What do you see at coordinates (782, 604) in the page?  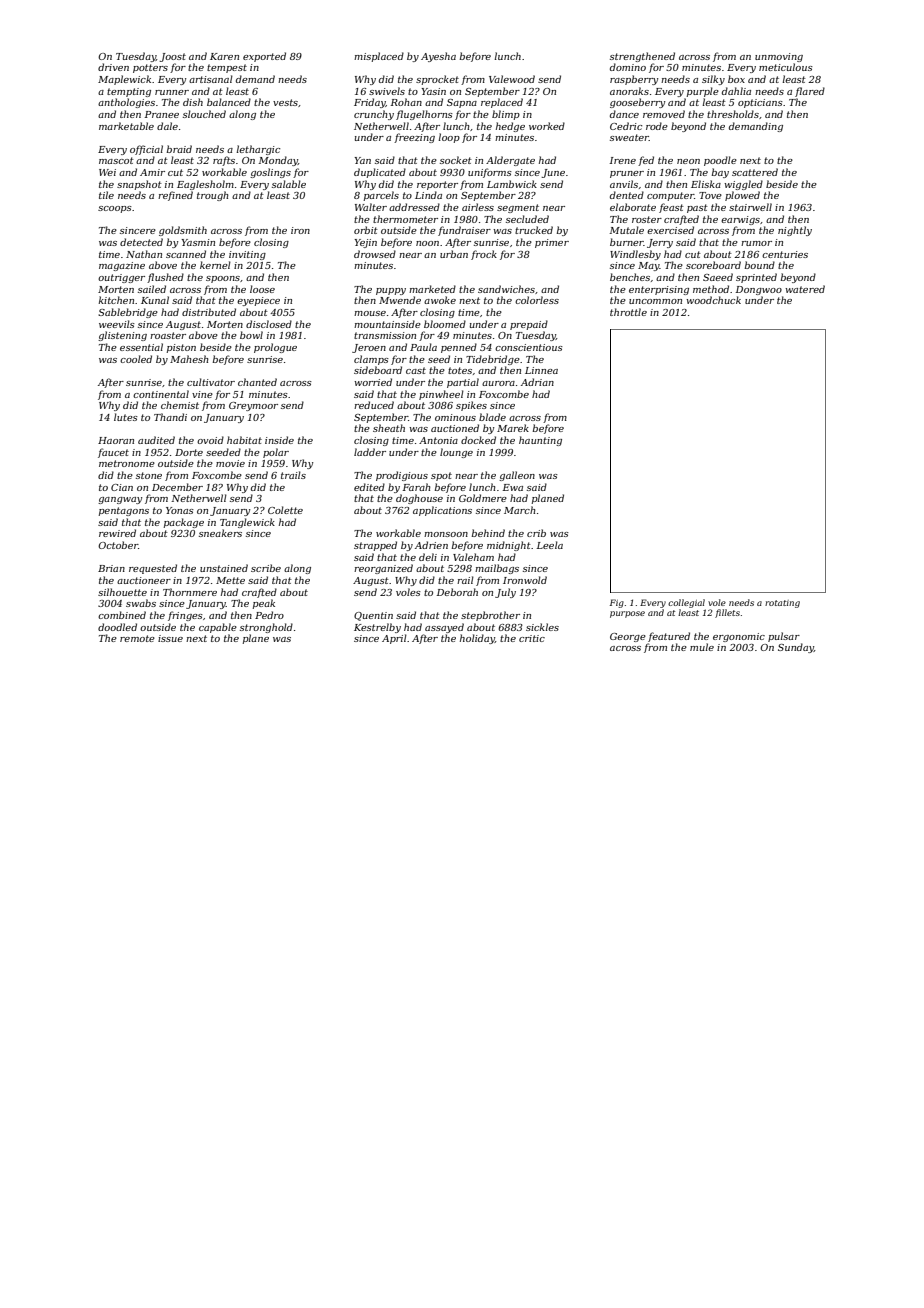 I see `rotating` at bounding box center [782, 604].
